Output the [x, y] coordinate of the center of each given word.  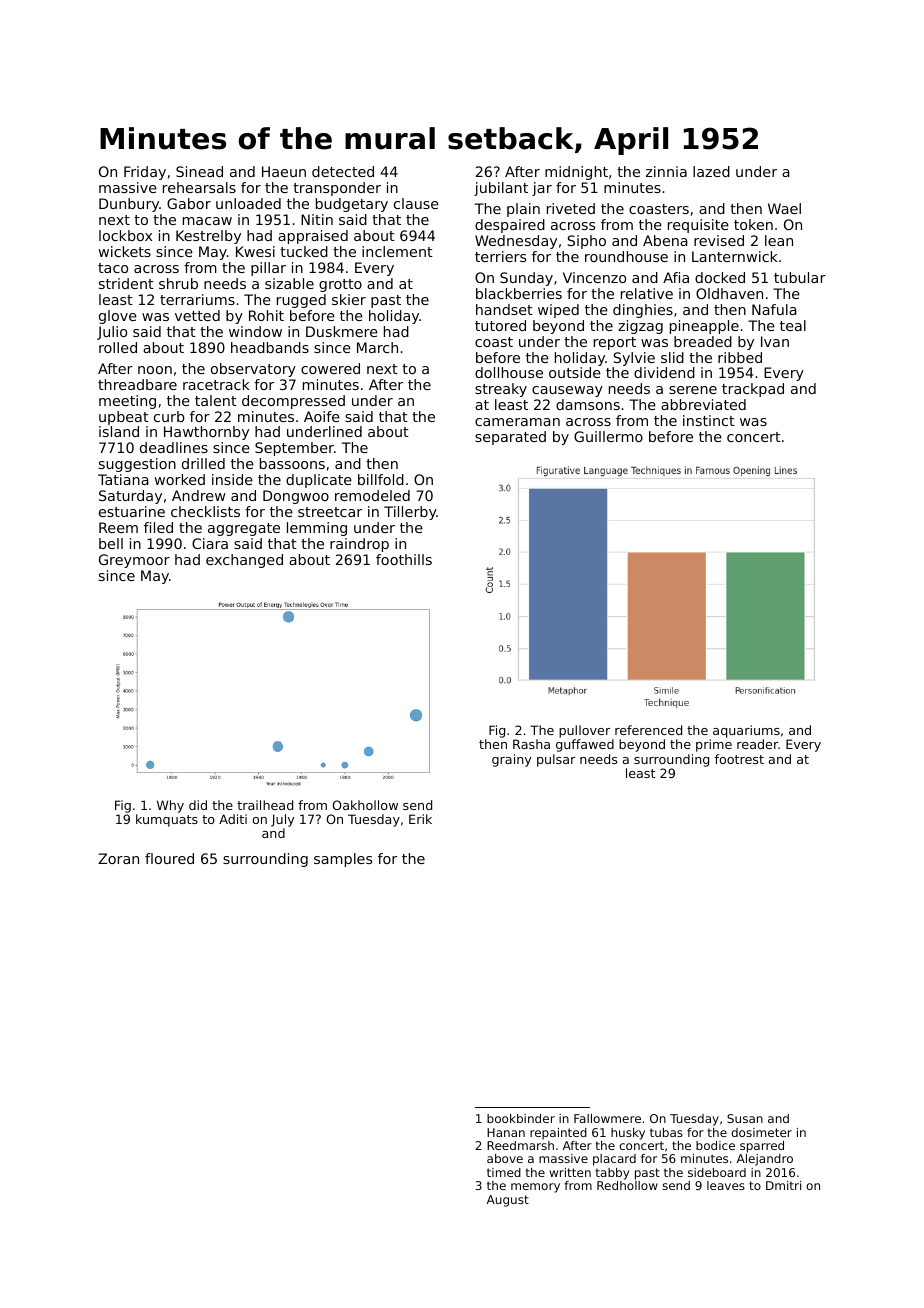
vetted [197, 315]
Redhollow [627, 1185]
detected [343, 171]
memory [535, 1188]
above [505, 1158]
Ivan [775, 341]
